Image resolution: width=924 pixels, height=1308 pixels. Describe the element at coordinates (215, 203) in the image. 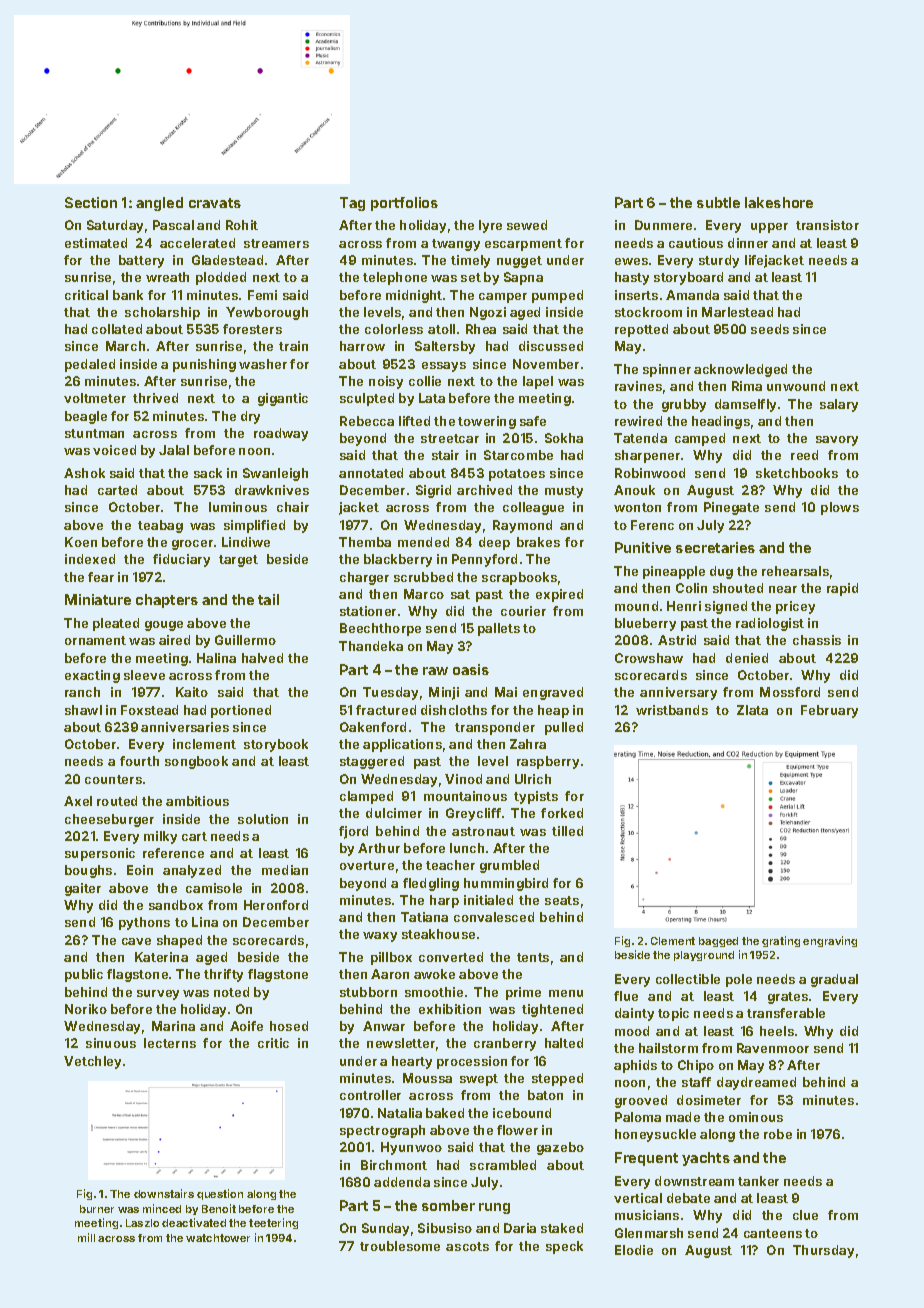

I see `cravats` at that location.
